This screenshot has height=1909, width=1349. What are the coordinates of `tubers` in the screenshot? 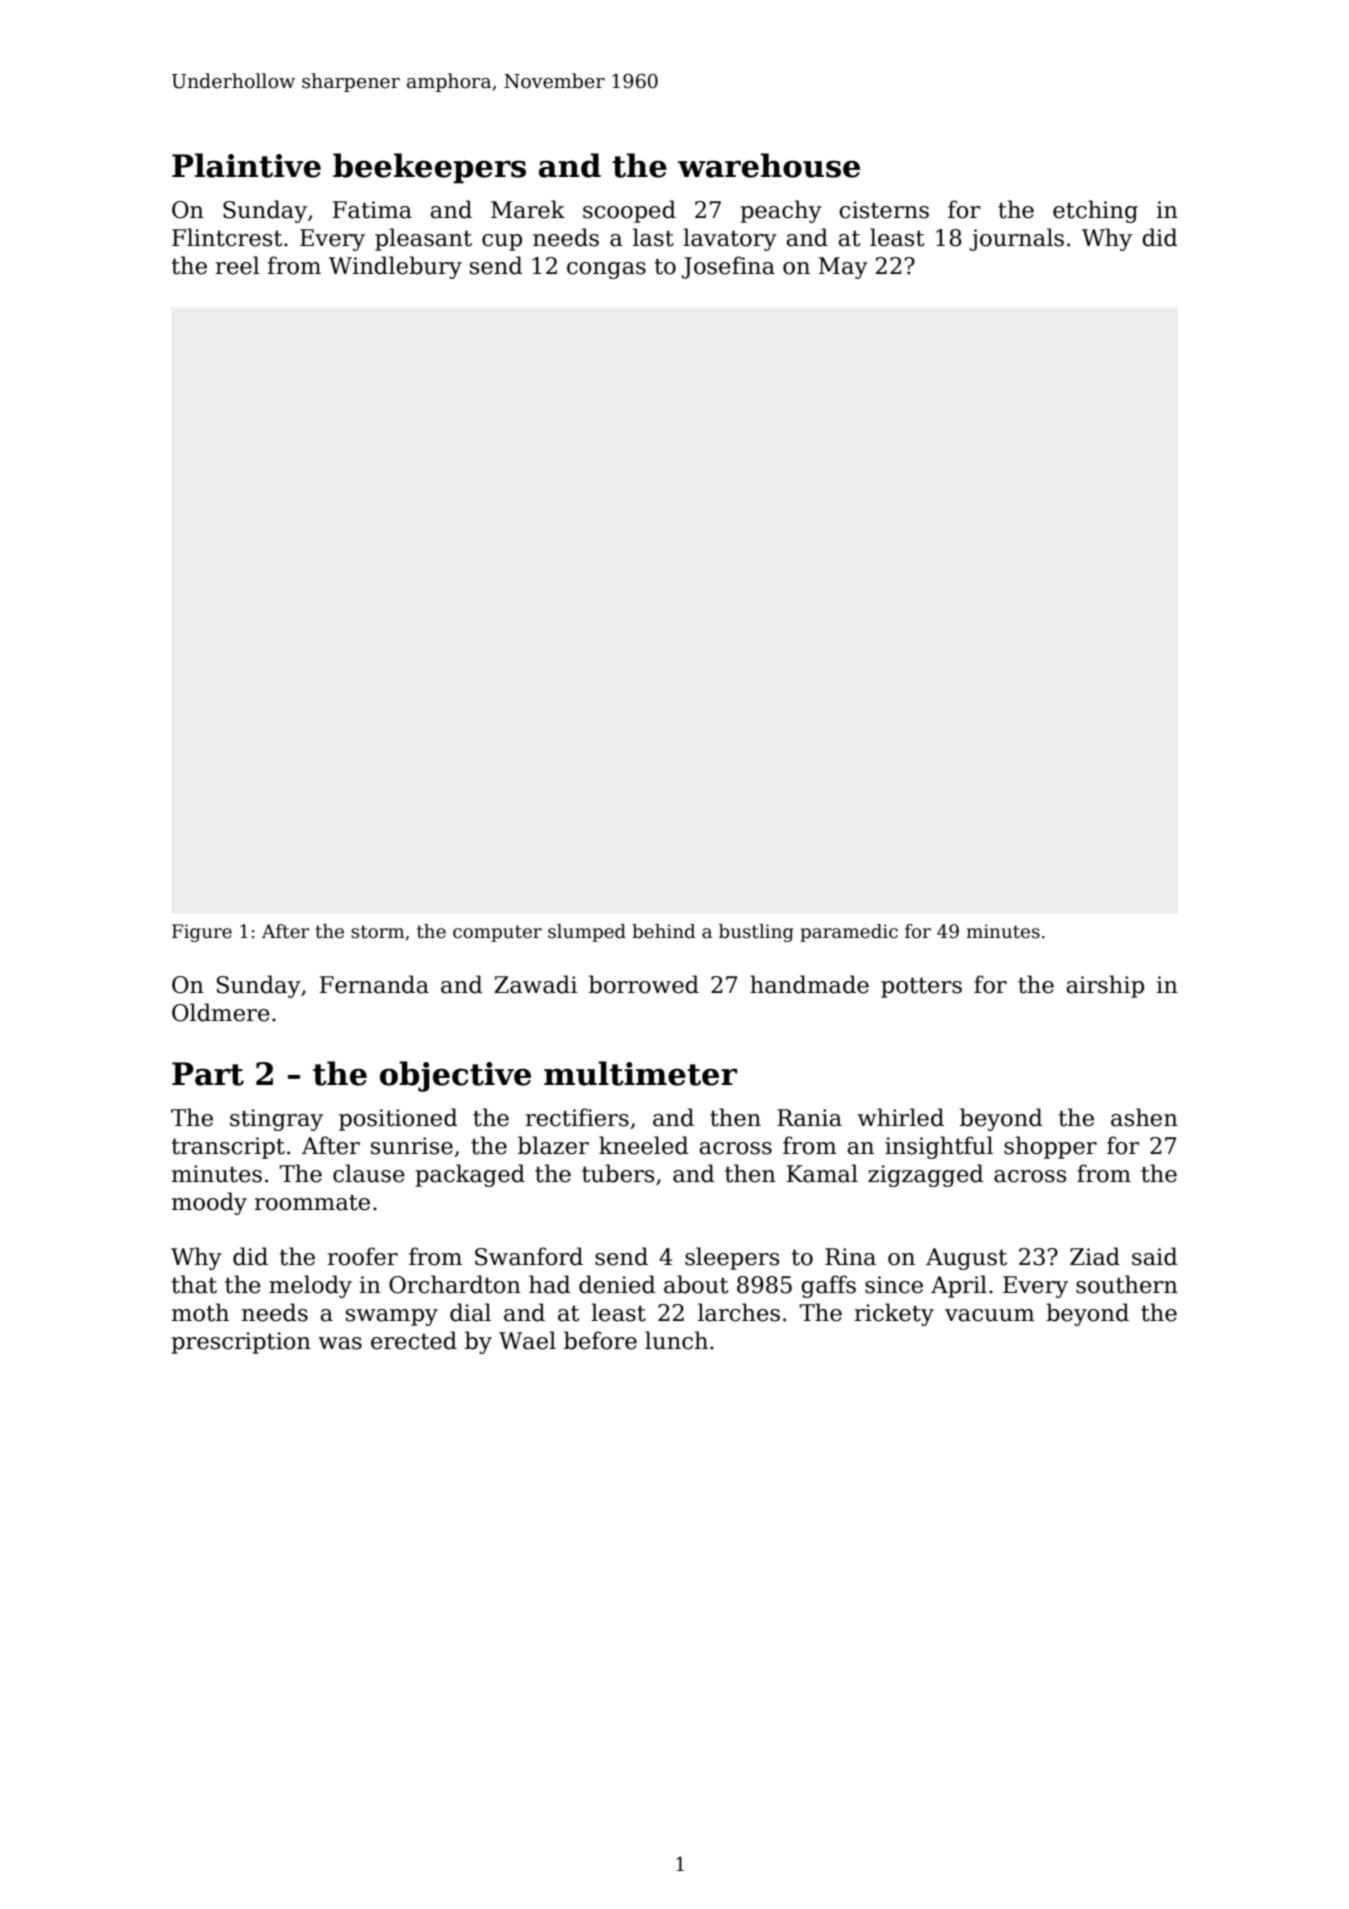 It's located at (618, 1173).
